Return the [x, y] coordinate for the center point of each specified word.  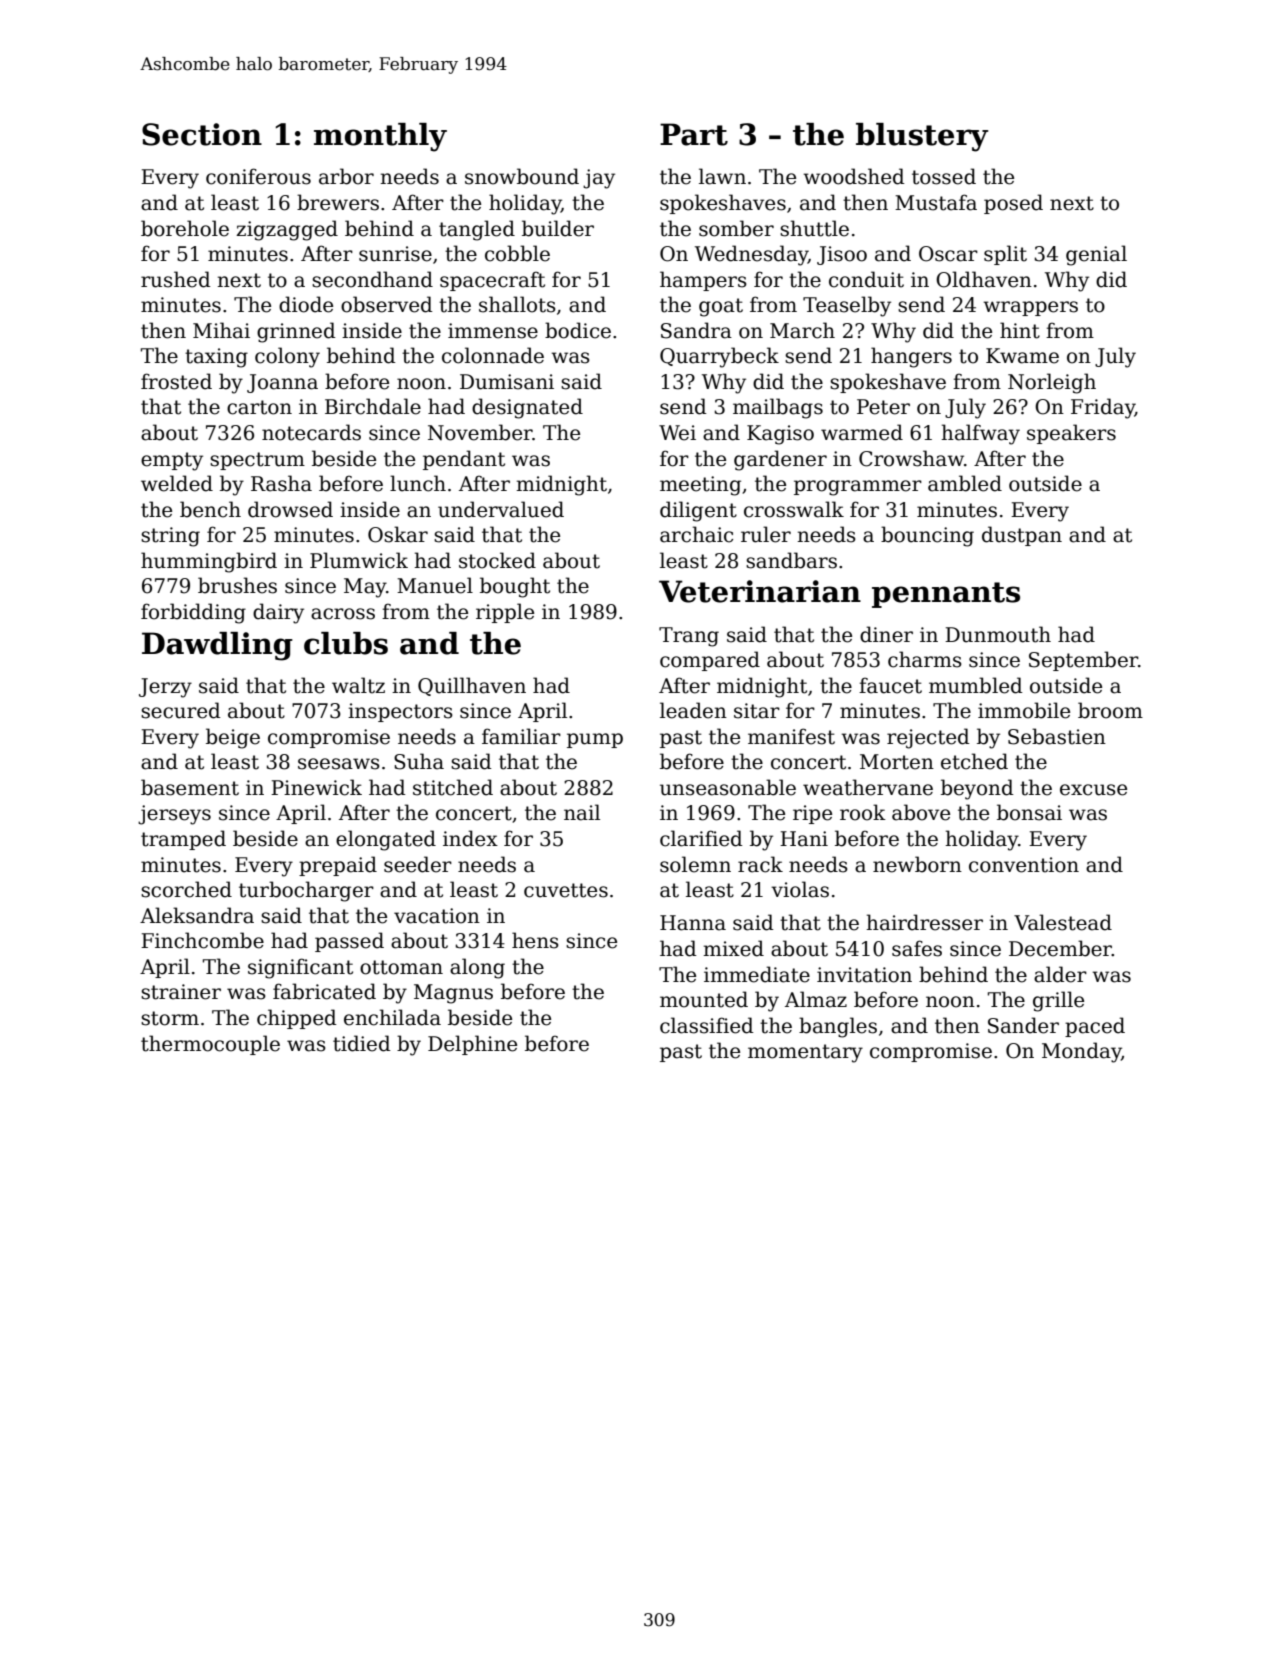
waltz [358, 685]
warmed [862, 432]
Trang [689, 637]
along [477, 968]
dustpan [1022, 536]
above [921, 812]
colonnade [493, 355]
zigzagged [287, 230]
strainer [181, 992]
